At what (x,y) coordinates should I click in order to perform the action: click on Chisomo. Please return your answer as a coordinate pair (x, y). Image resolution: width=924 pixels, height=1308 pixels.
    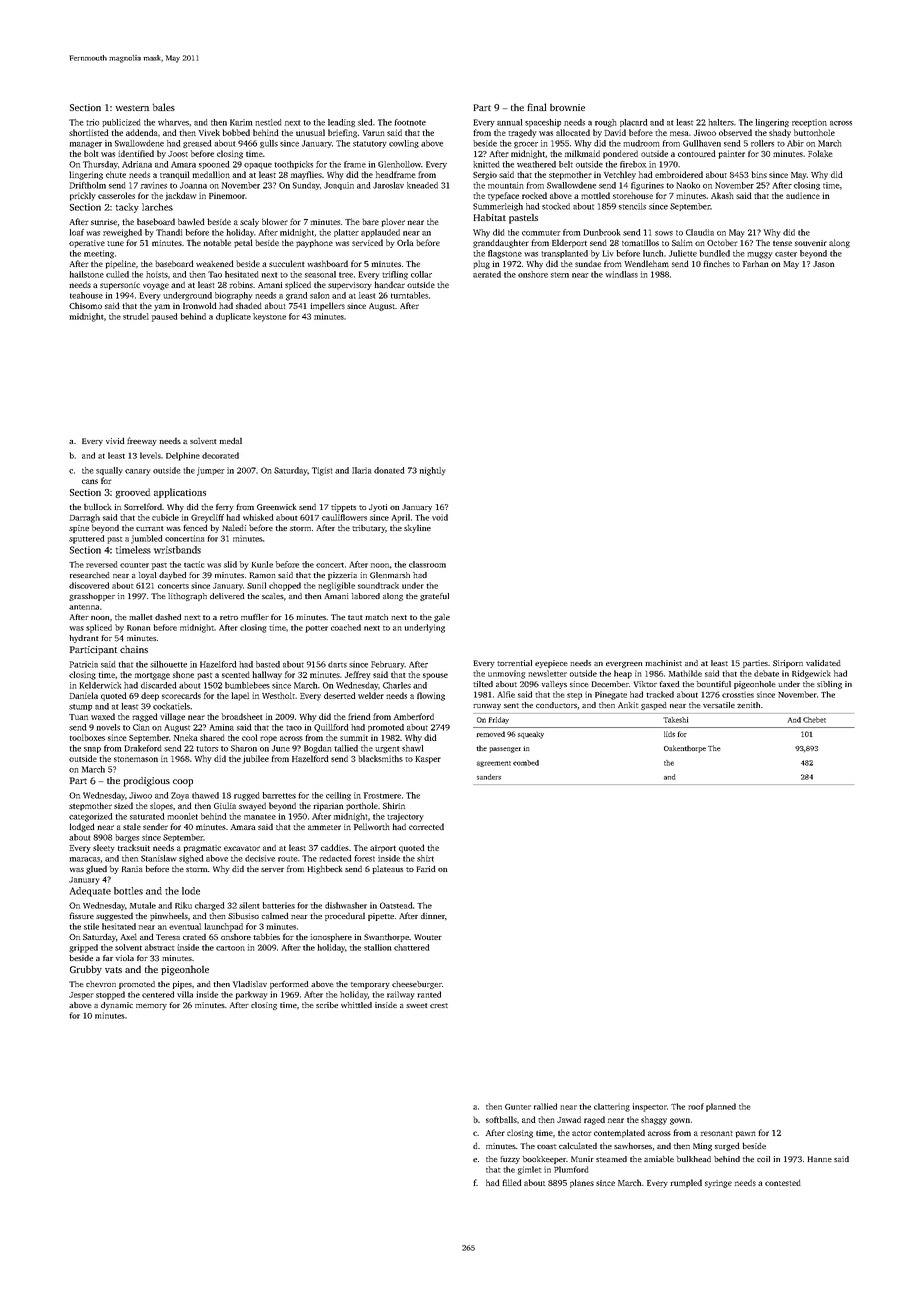
    Looking at the image, I should click on (85, 305).
